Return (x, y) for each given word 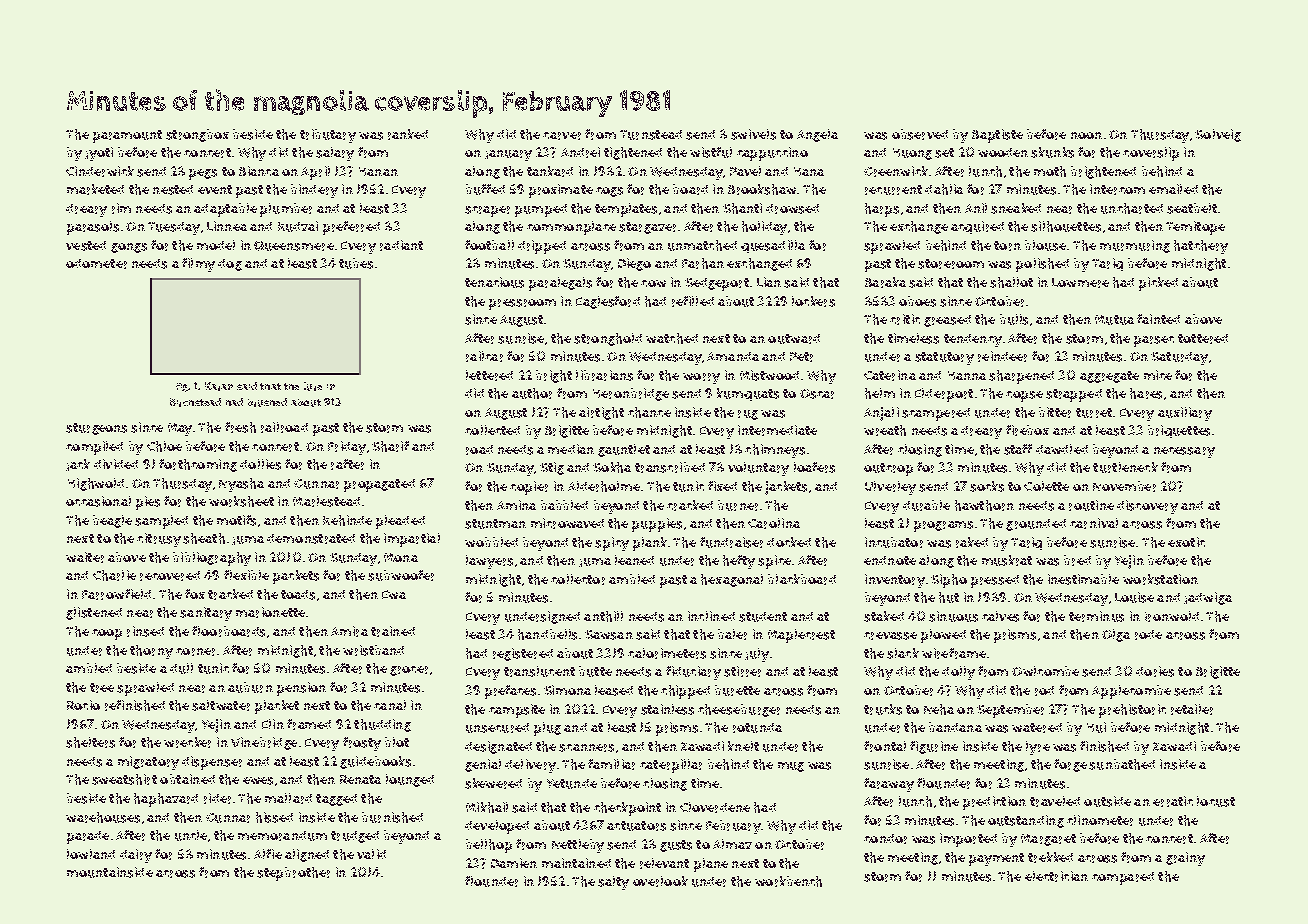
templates (626, 210)
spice (774, 562)
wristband (373, 650)
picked (1158, 284)
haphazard (166, 800)
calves (1000, 616)
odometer (96, 264)
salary (335, 154)
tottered (1203, 339)
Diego (634, 264)
